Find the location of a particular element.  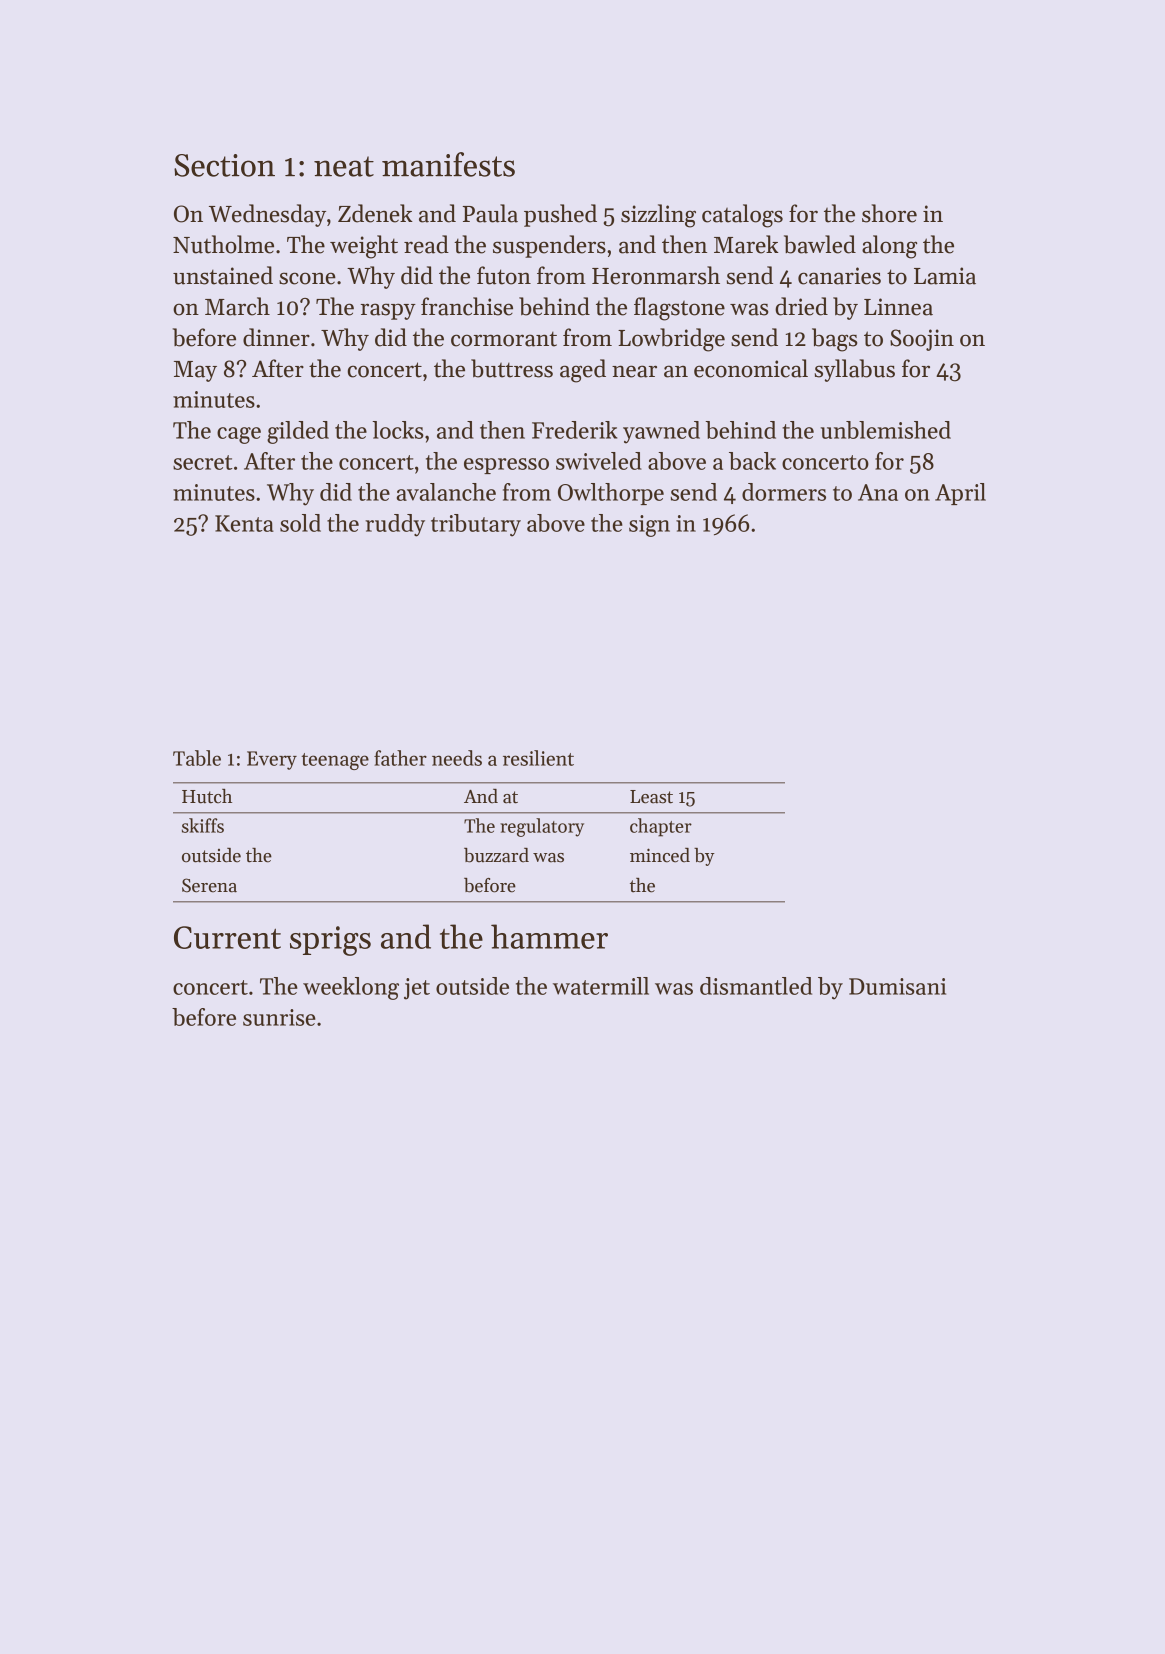

shore is located at coordinates (889, 213).
